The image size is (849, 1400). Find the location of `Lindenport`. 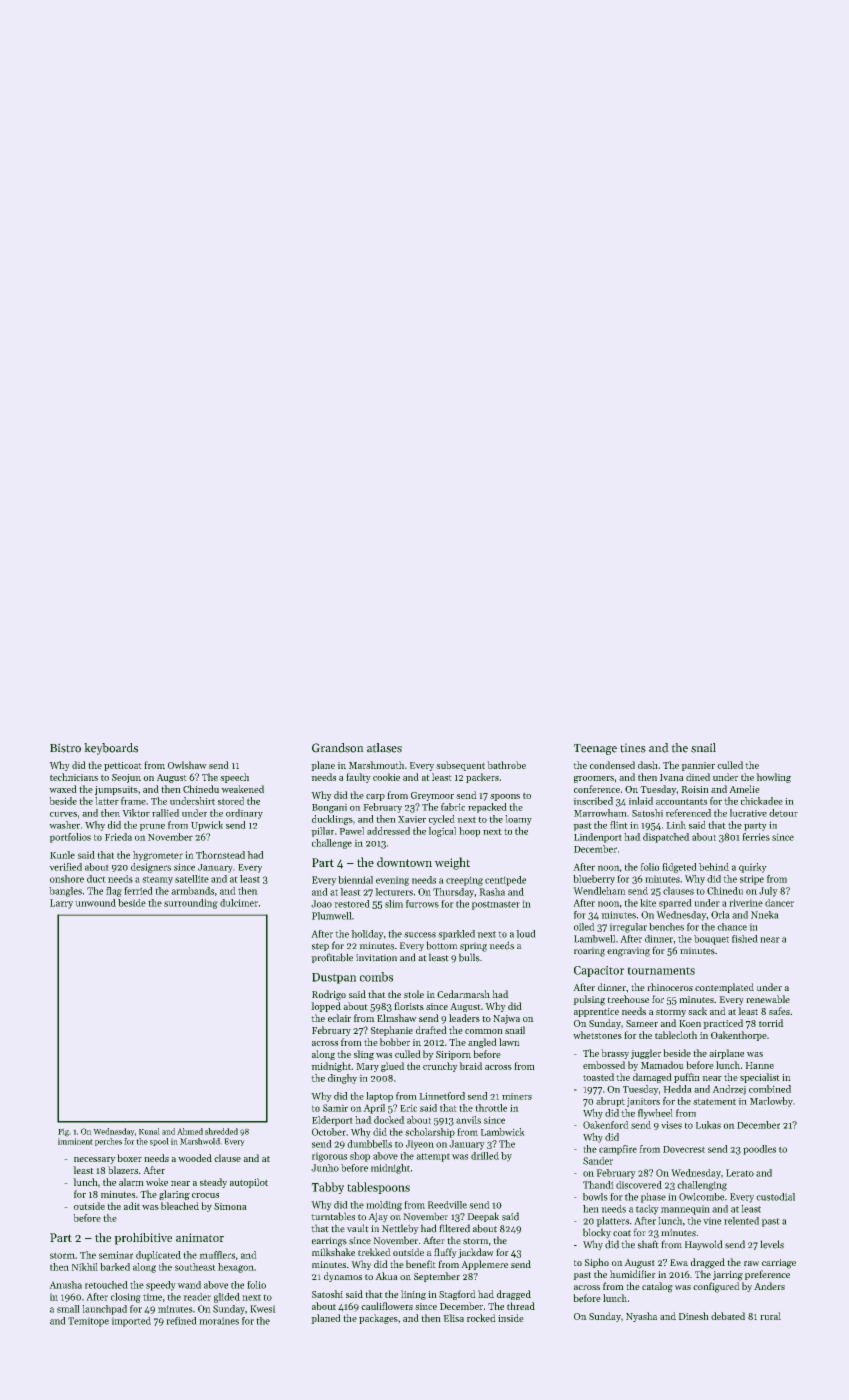

Lindenport is located at coordinates (598, 838).
